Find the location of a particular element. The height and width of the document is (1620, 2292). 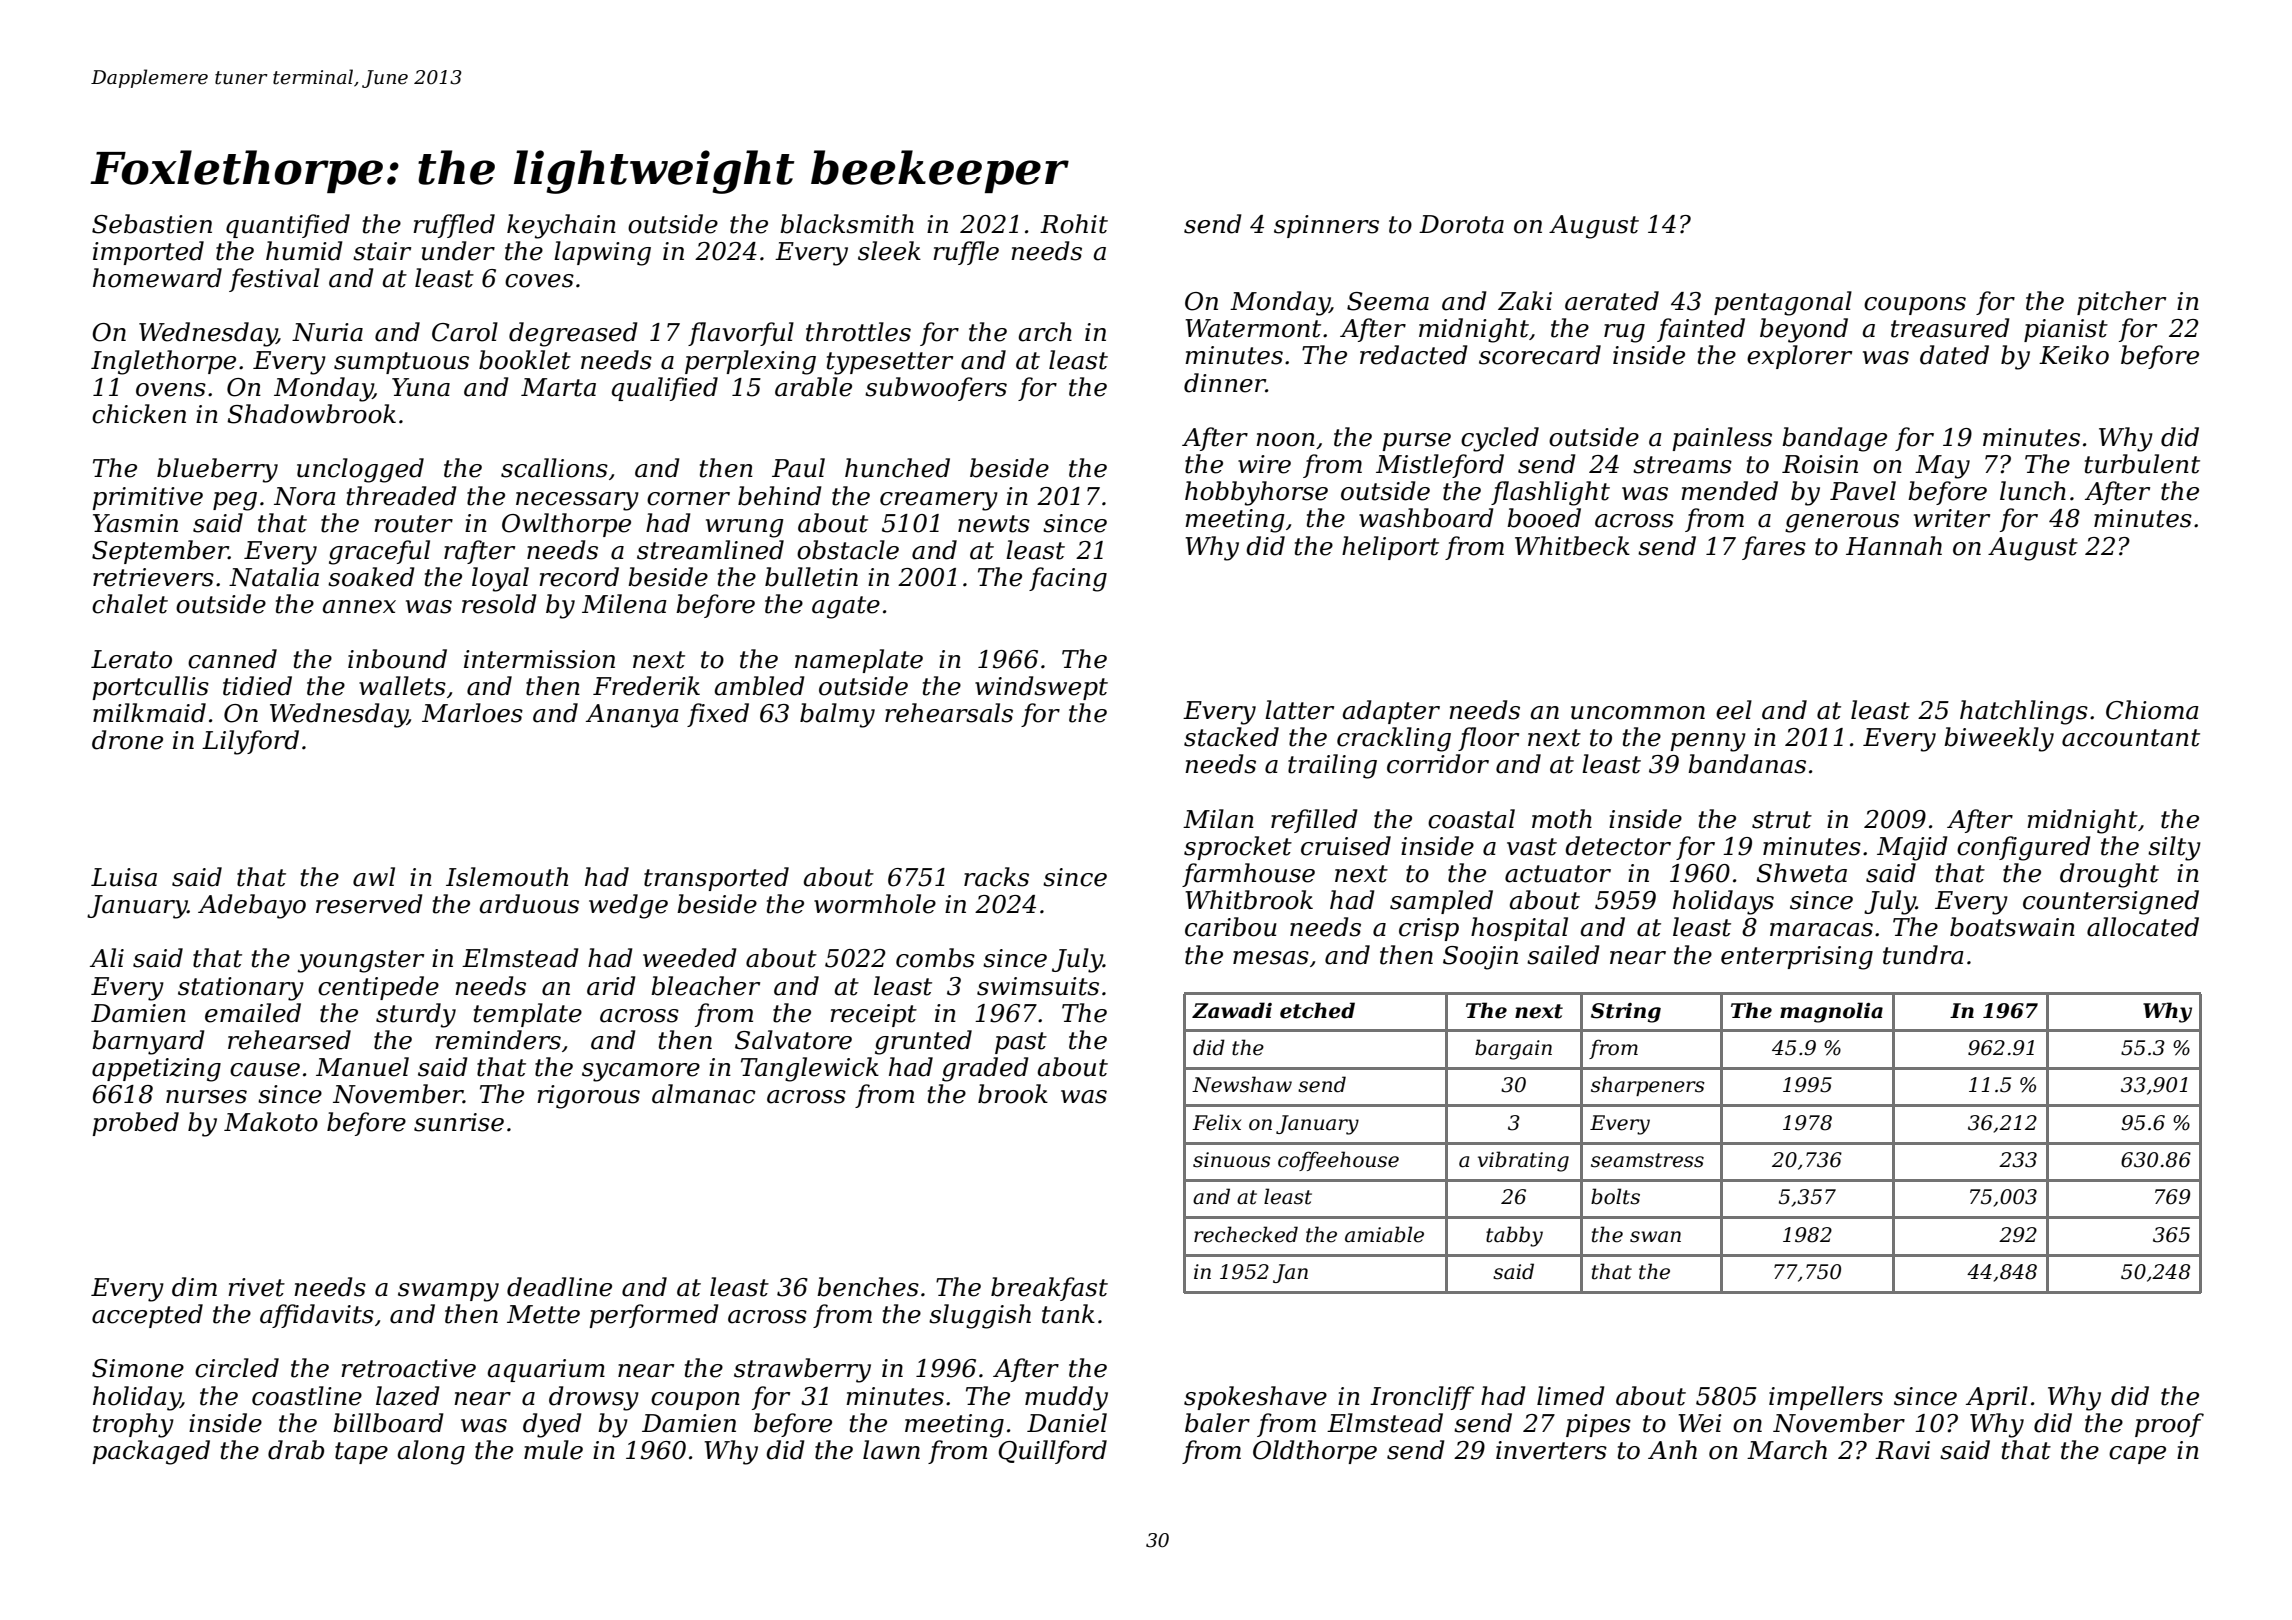

boatswain is located at coordinates (2012, 927).
